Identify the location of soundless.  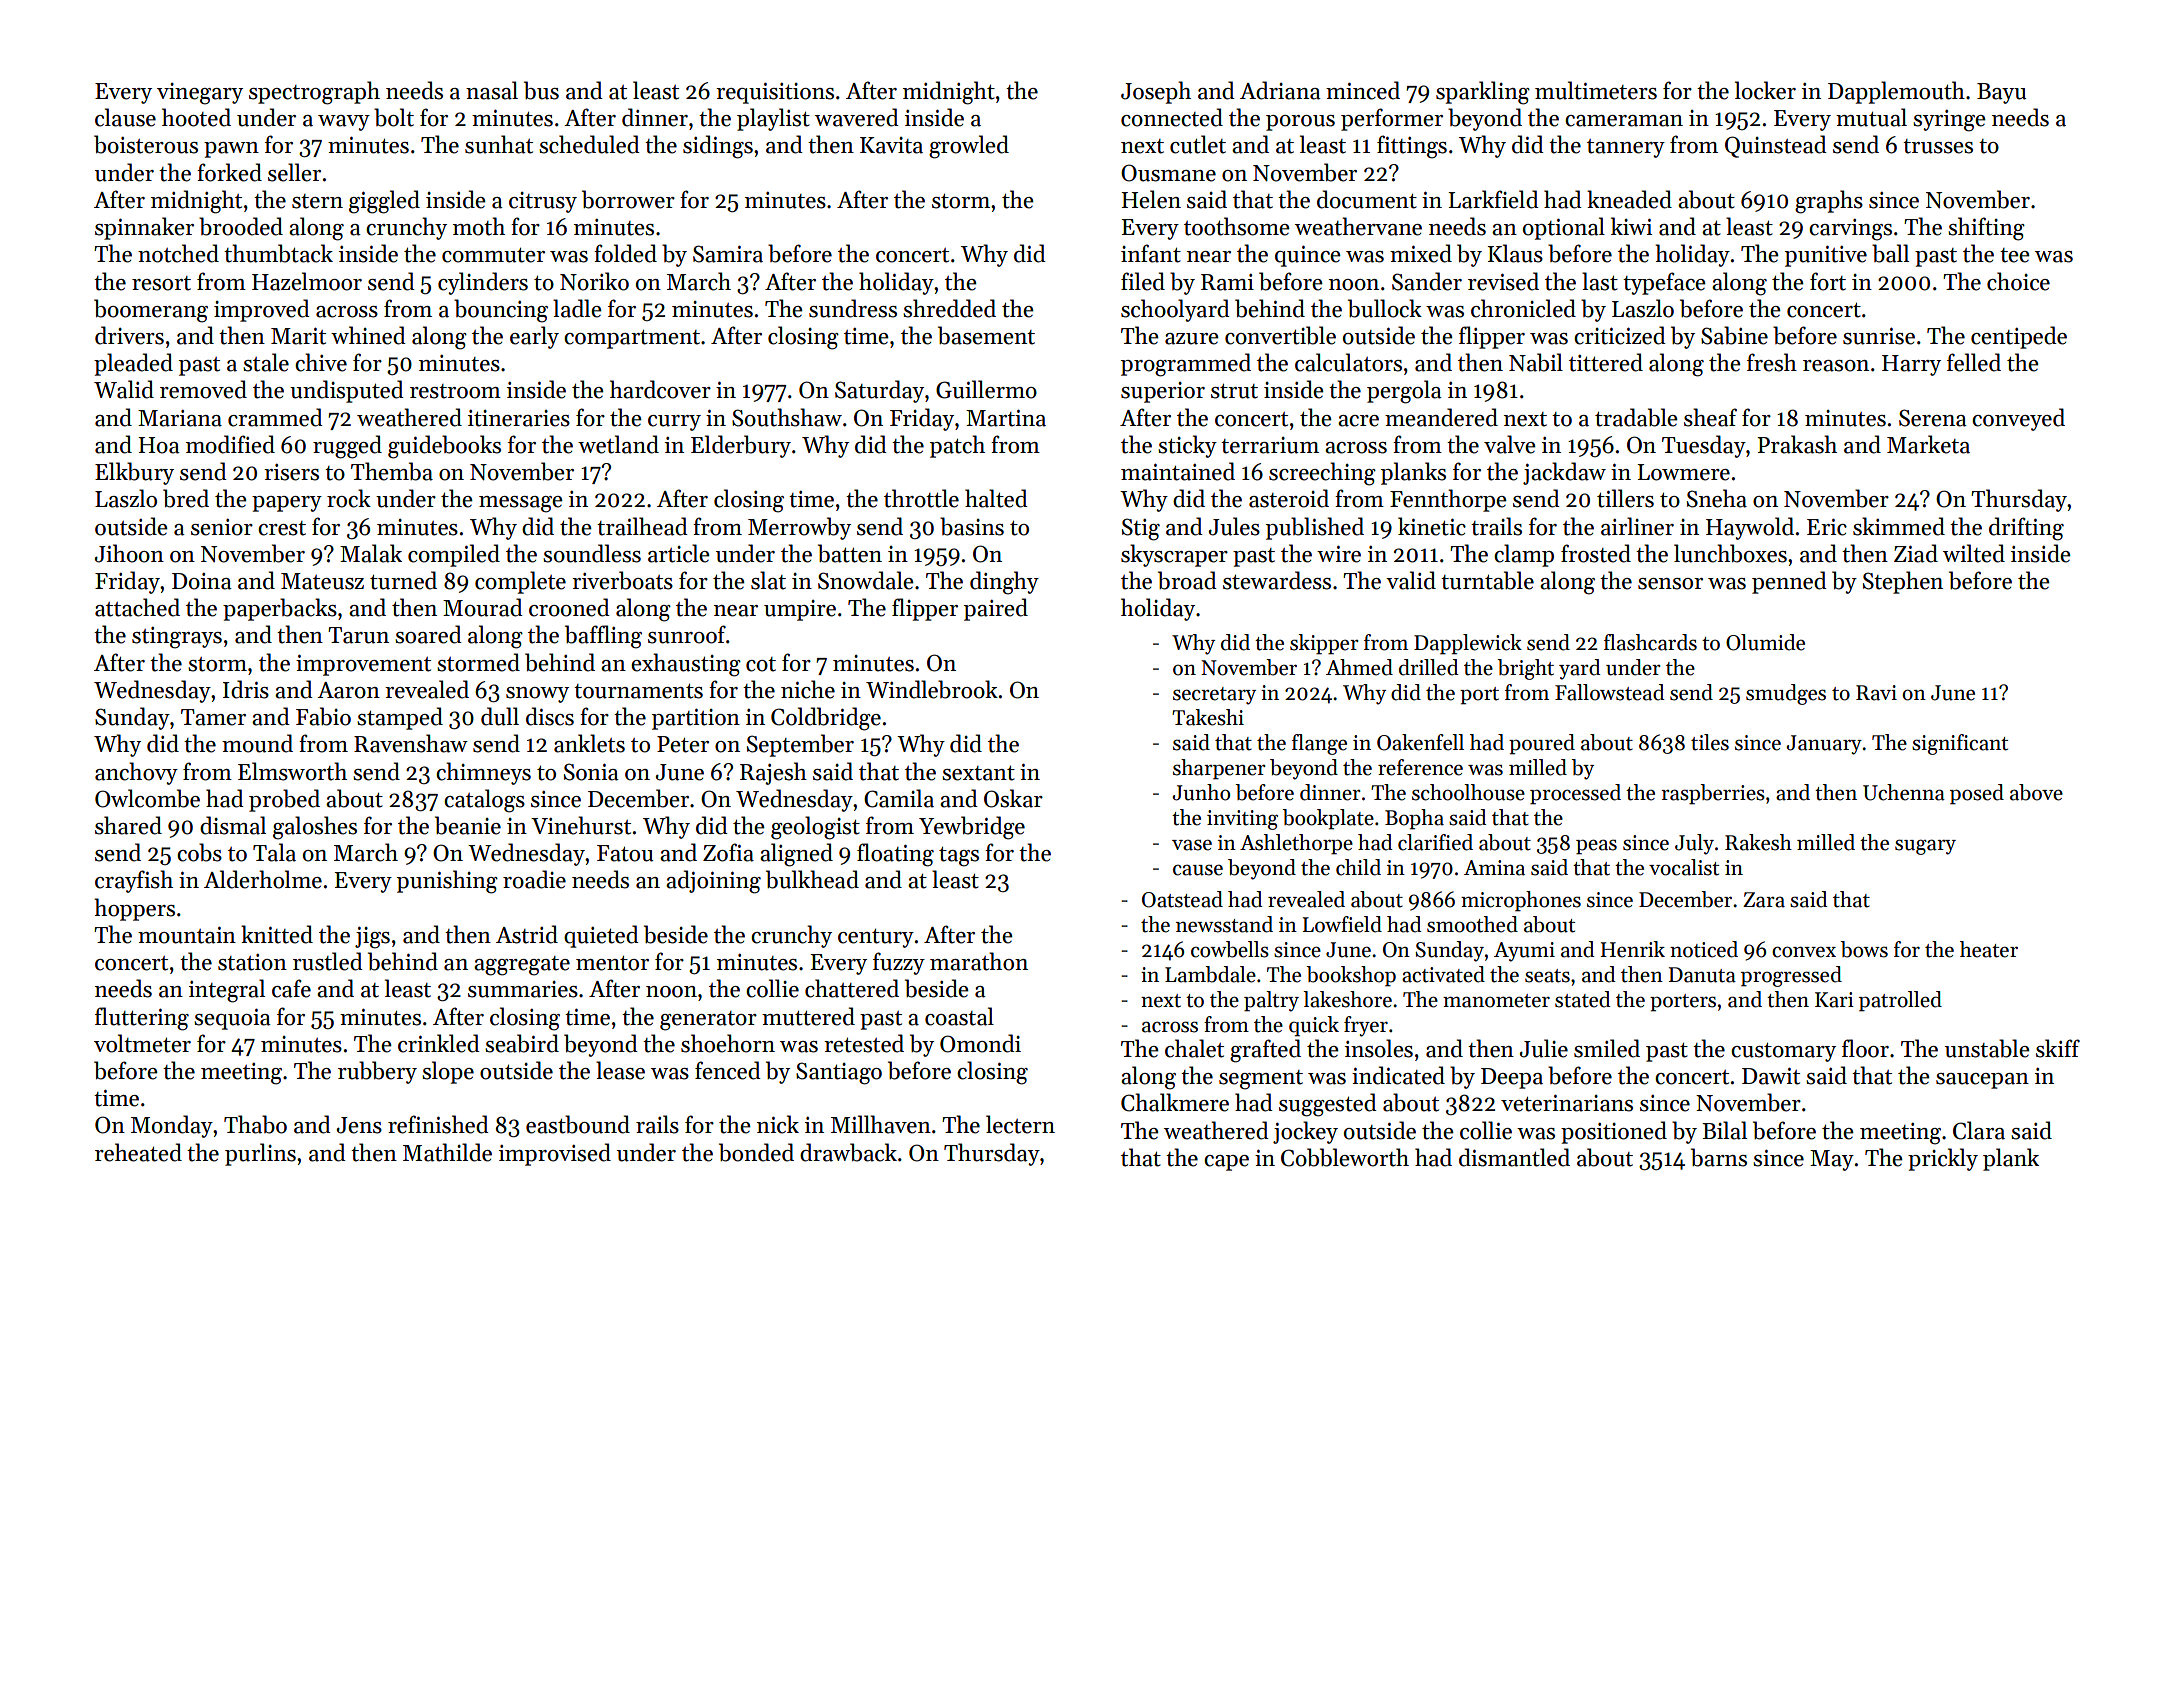
(592, 553).
